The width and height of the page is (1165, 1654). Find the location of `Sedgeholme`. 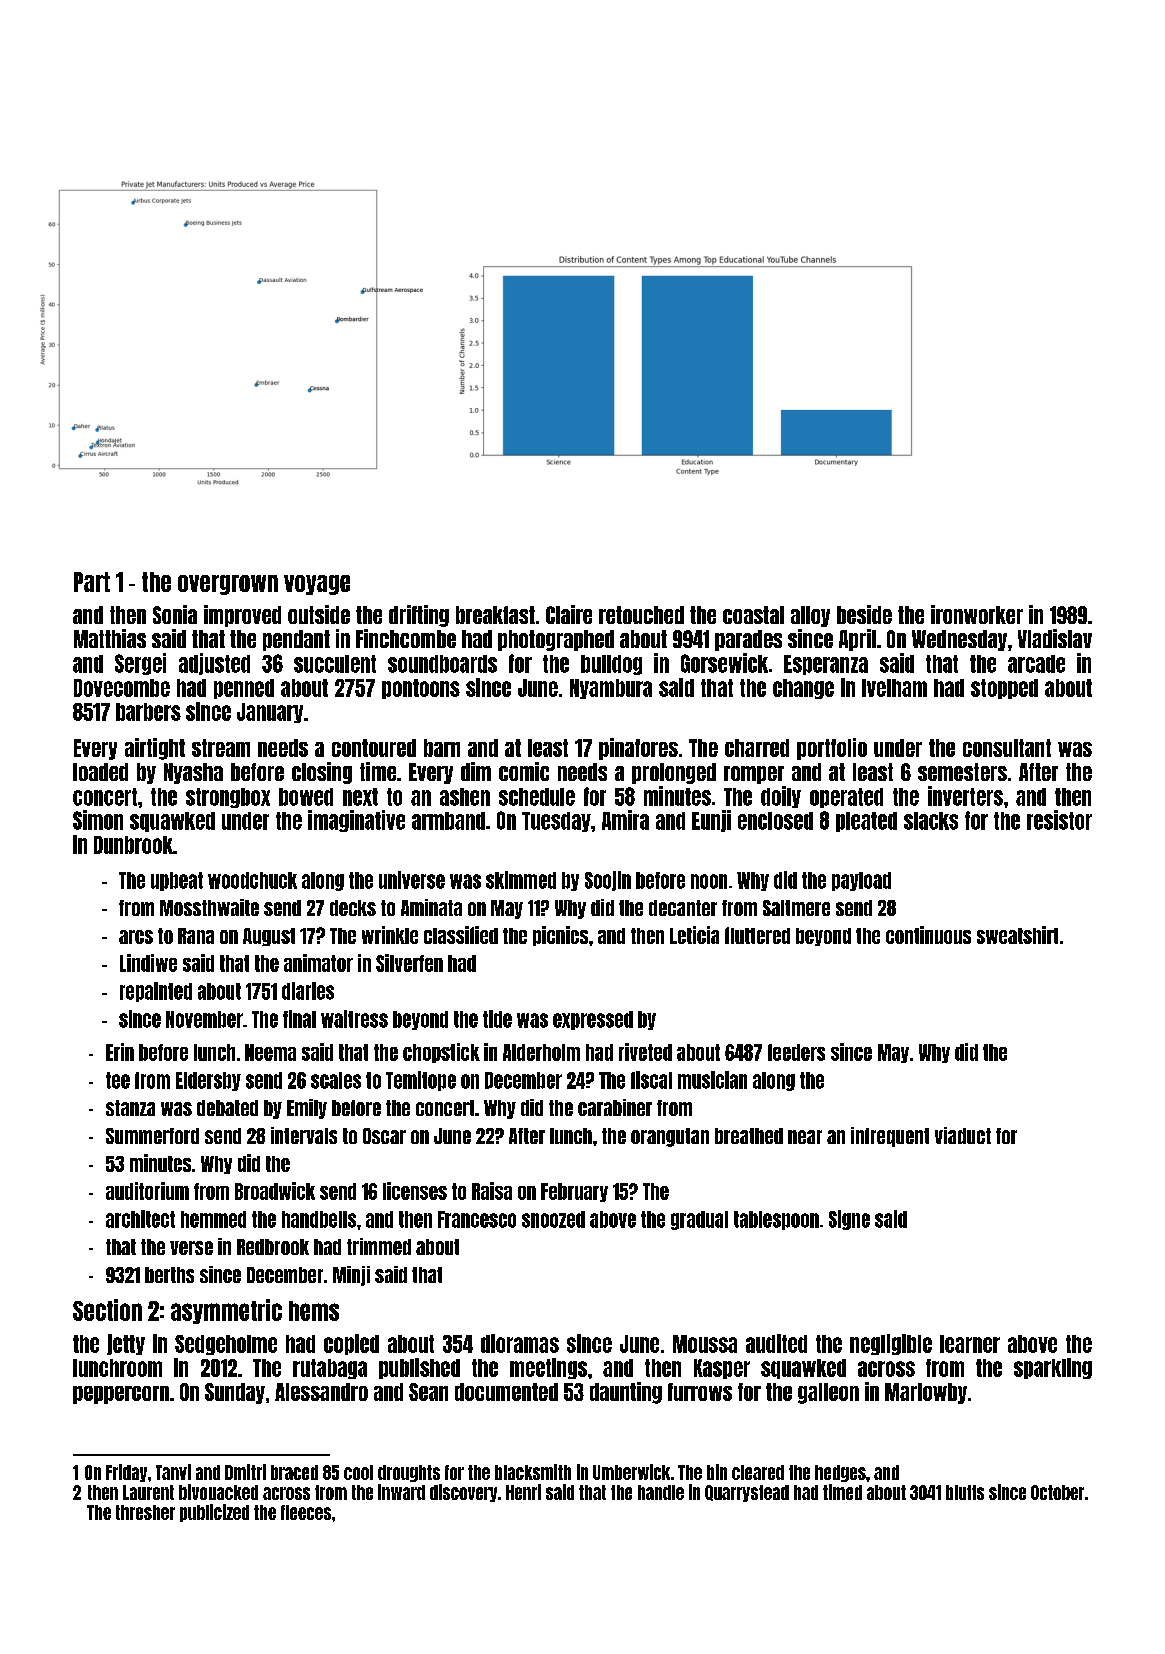

Sedgeholme is located at coordinates (226, 1345).
